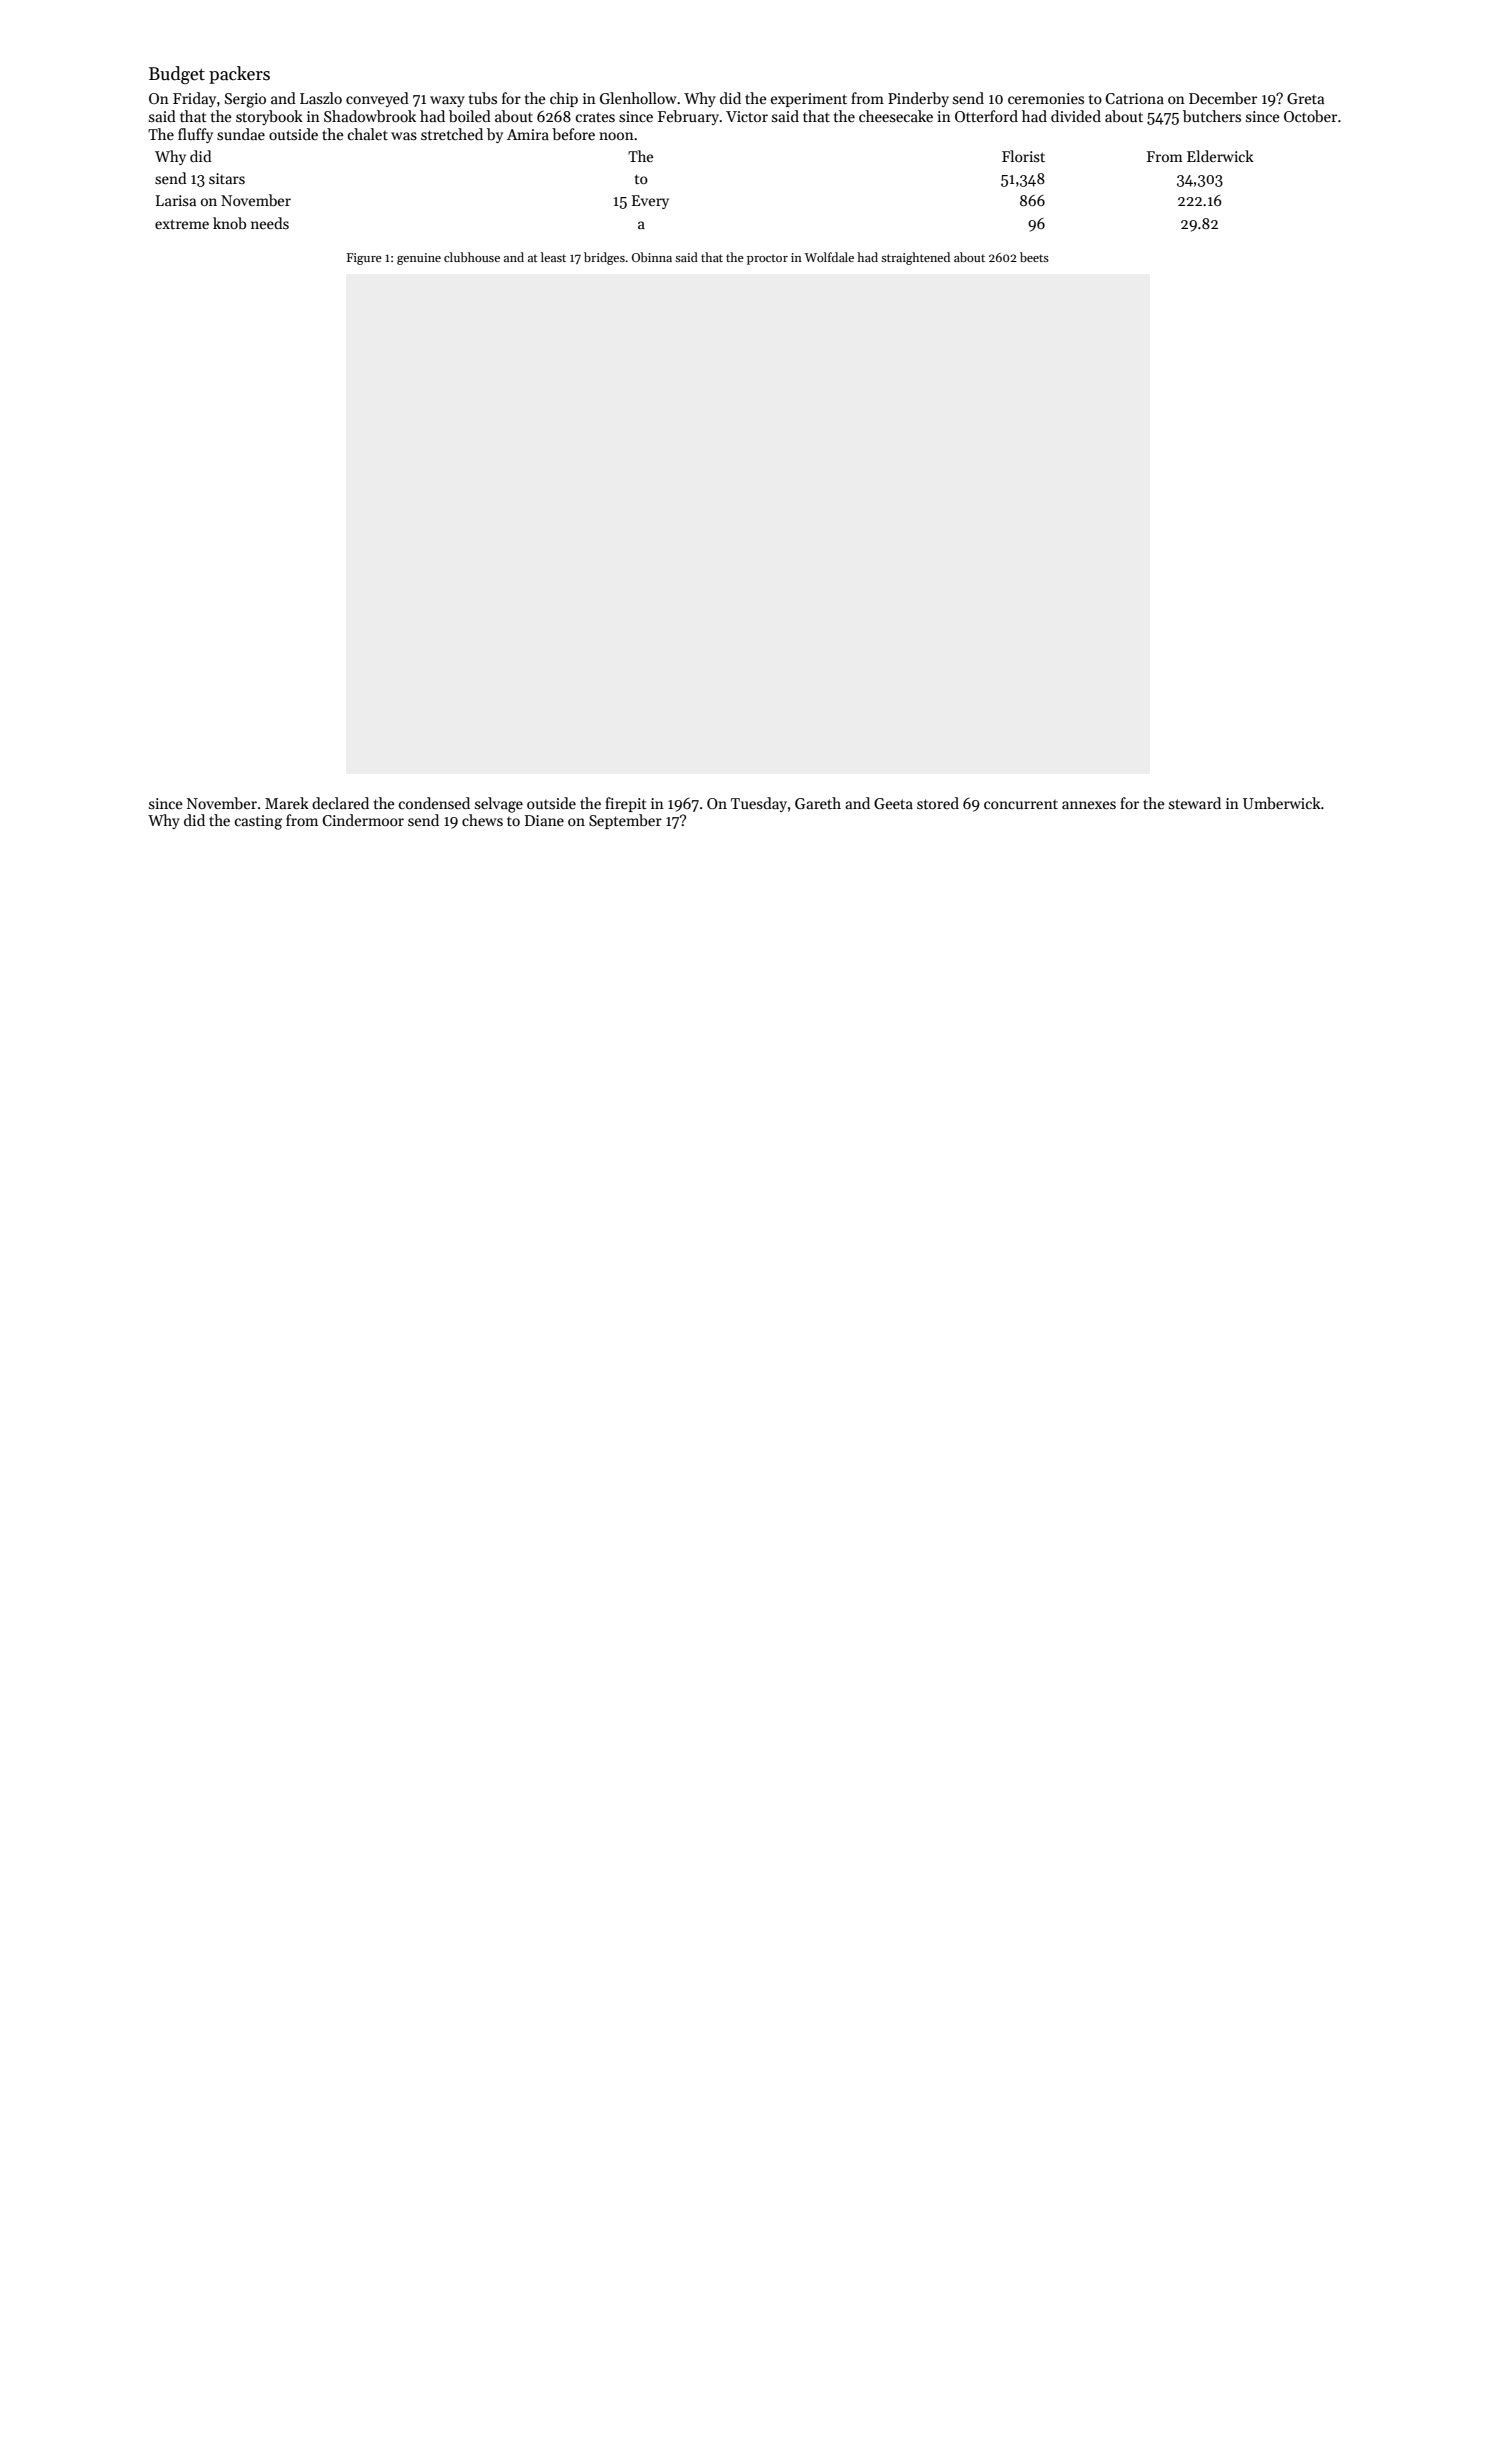 The image size is (1496, 2464). Describe the element at coordinates (287, 803) in the screenshot. I see `Marek` at that location.
